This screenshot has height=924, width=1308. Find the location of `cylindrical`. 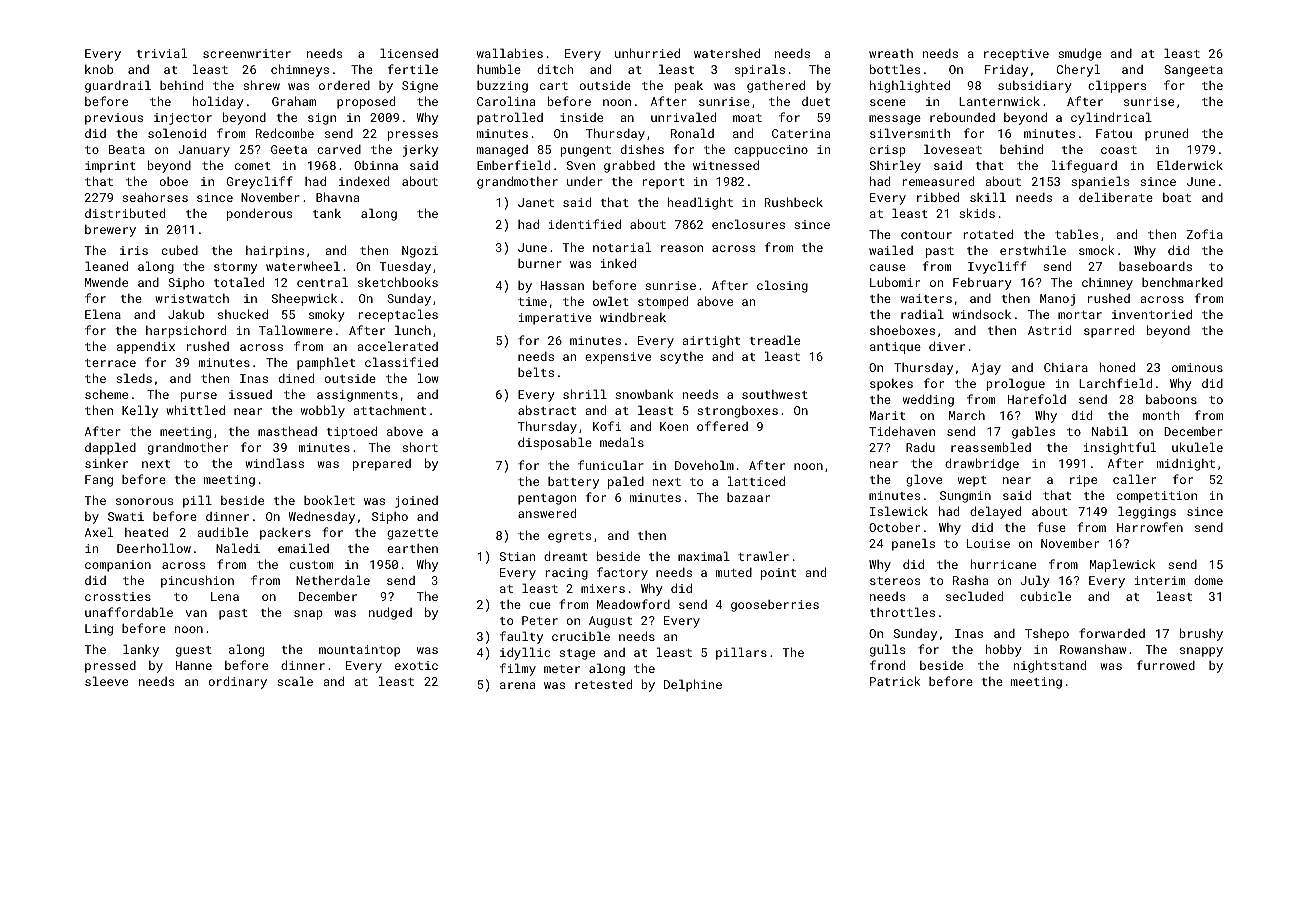

cylindrical is located at coordinates (1111, 118).
